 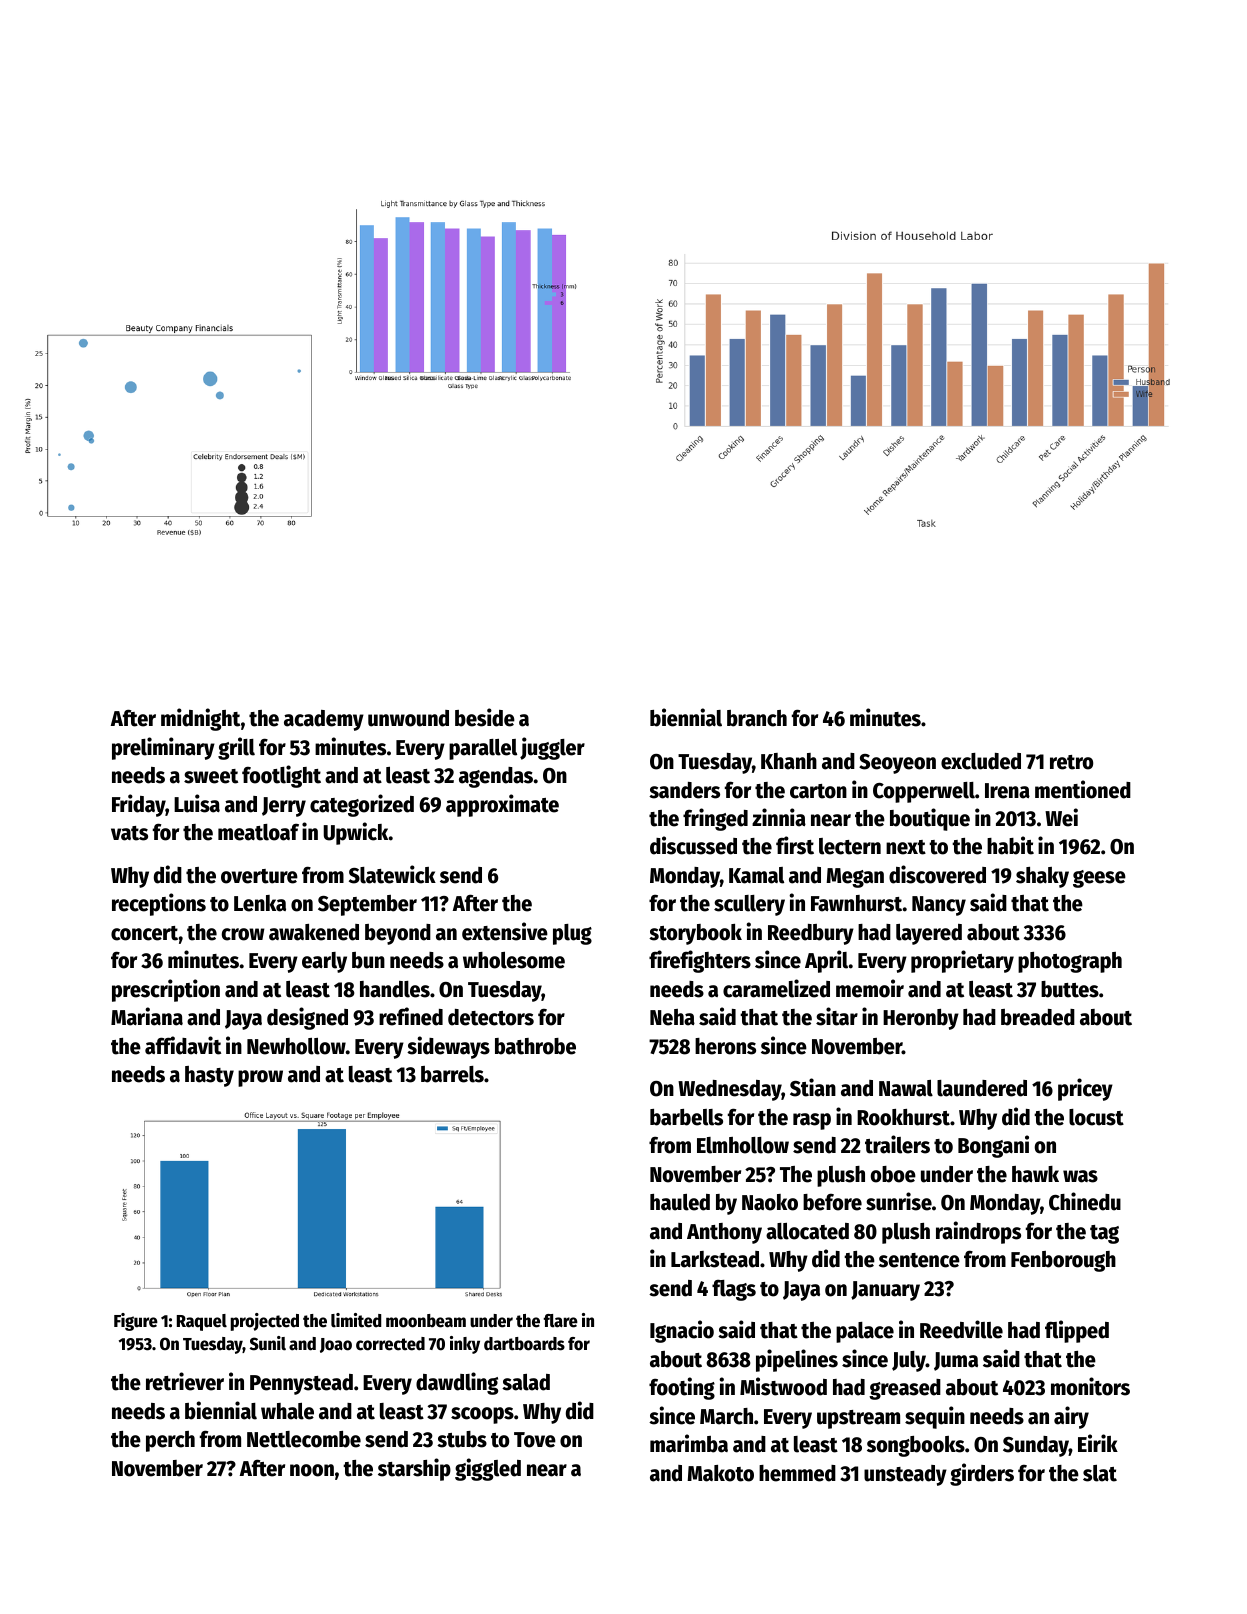 What do you see at coordinates (183, 1045) in the document?
I see `affidavit` at bounding box center [183, 1045].
